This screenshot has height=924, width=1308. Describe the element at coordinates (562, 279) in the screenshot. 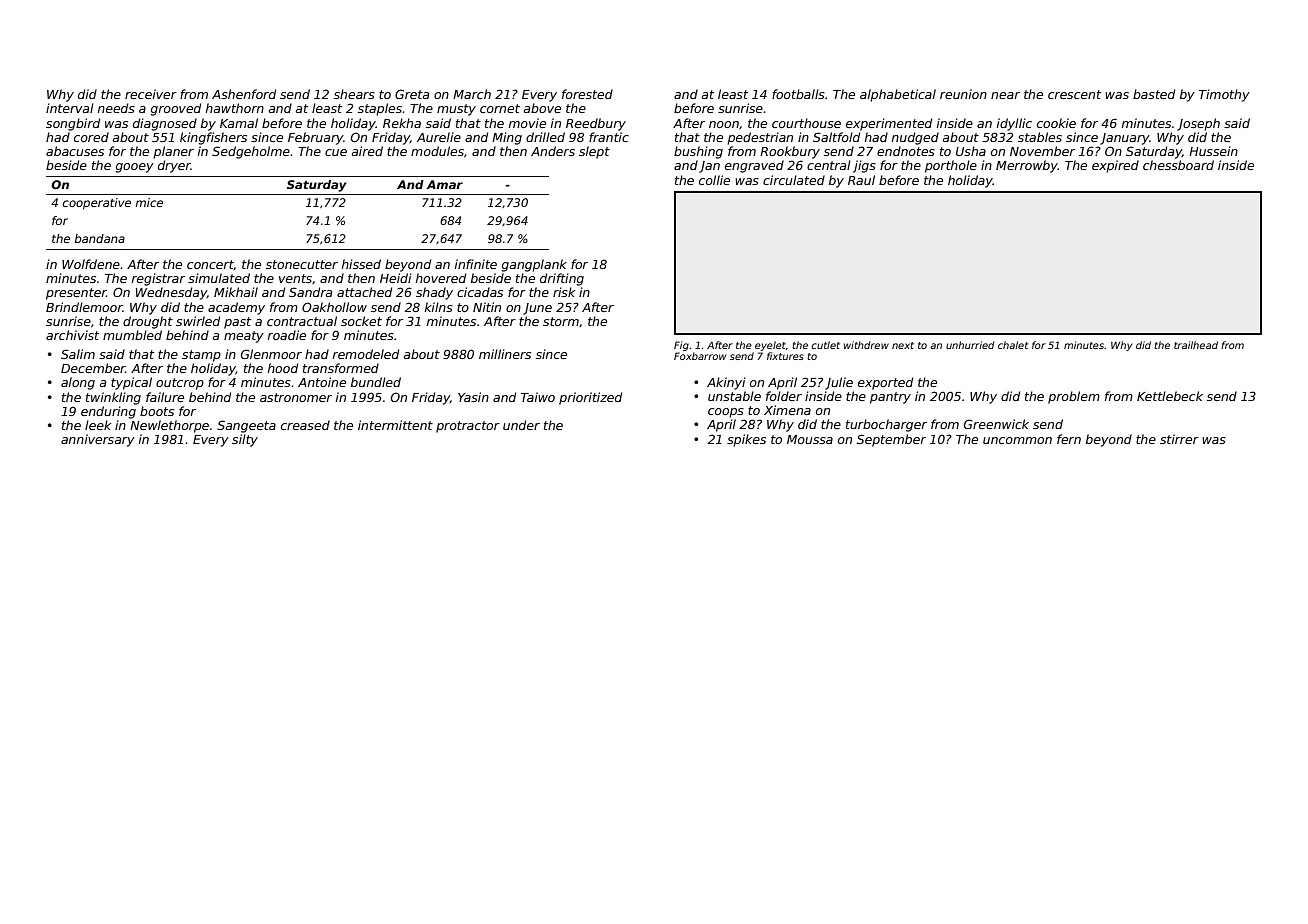

I see `drifting` at that location.
